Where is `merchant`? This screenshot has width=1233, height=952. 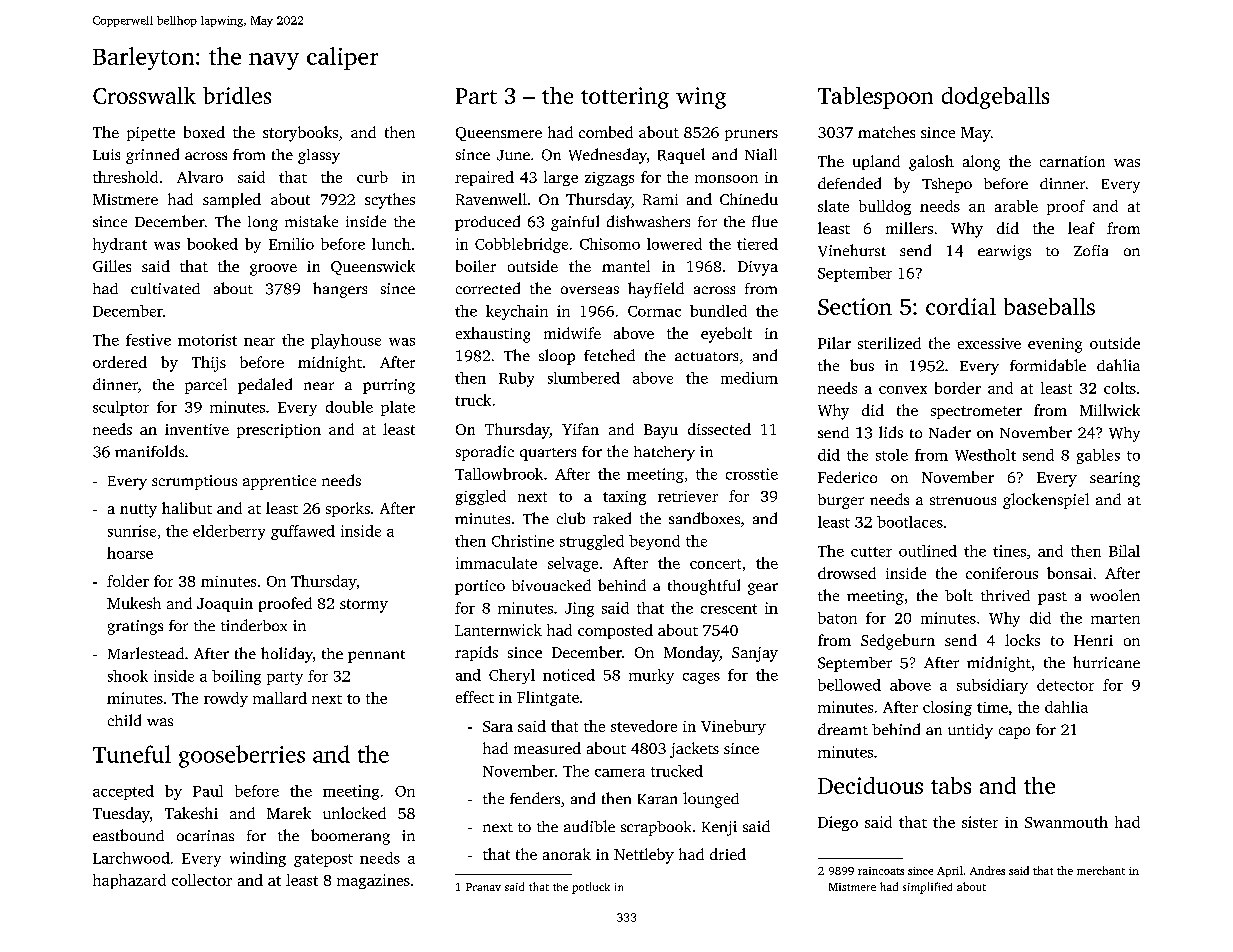
merchant is located at coordinates (1101, 870).
